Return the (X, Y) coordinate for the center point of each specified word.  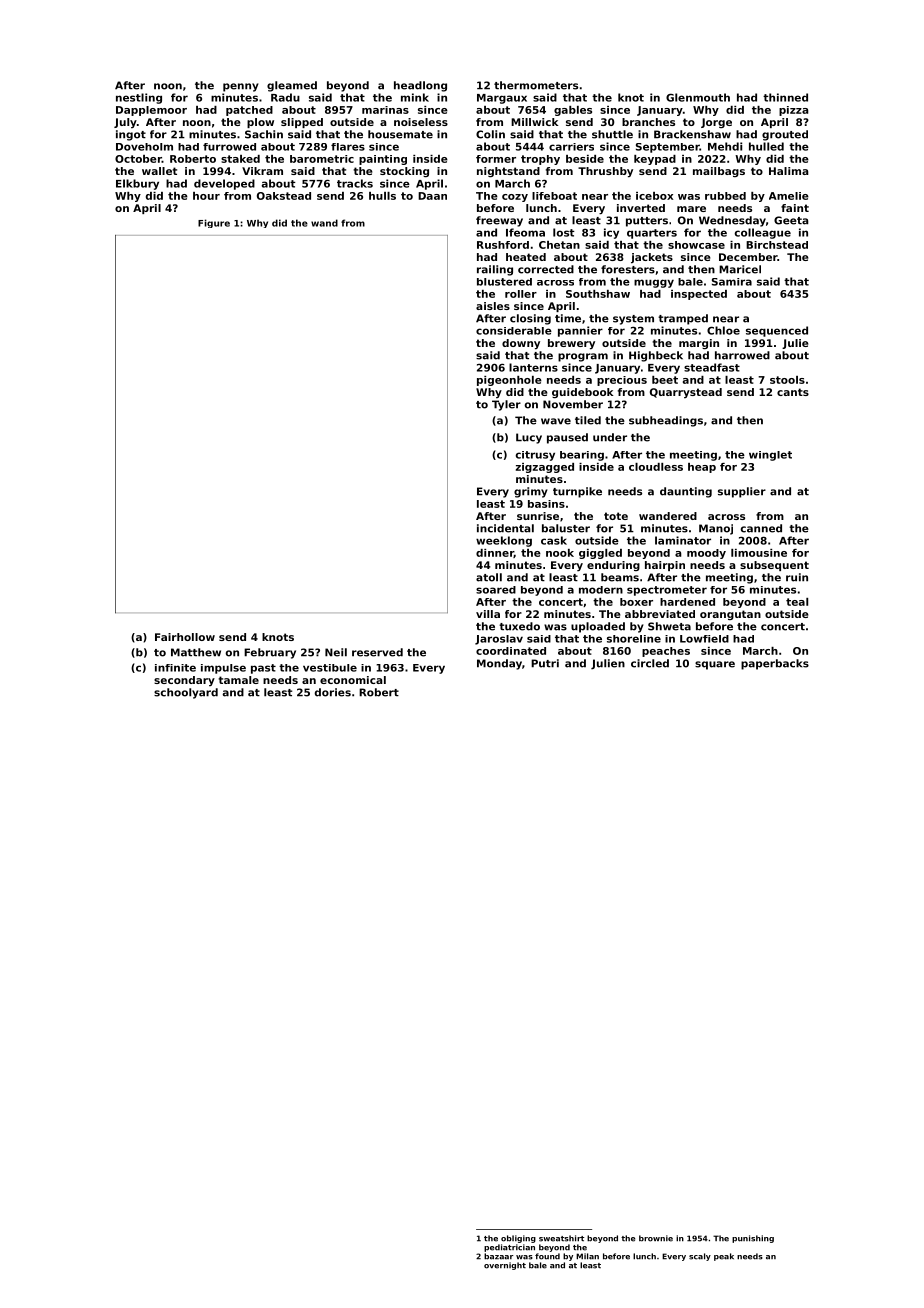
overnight (505, 1266)
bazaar (499, 1256)
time (568, 318)
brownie (656, 1238)
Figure (214, 223)
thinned (785, 97)
